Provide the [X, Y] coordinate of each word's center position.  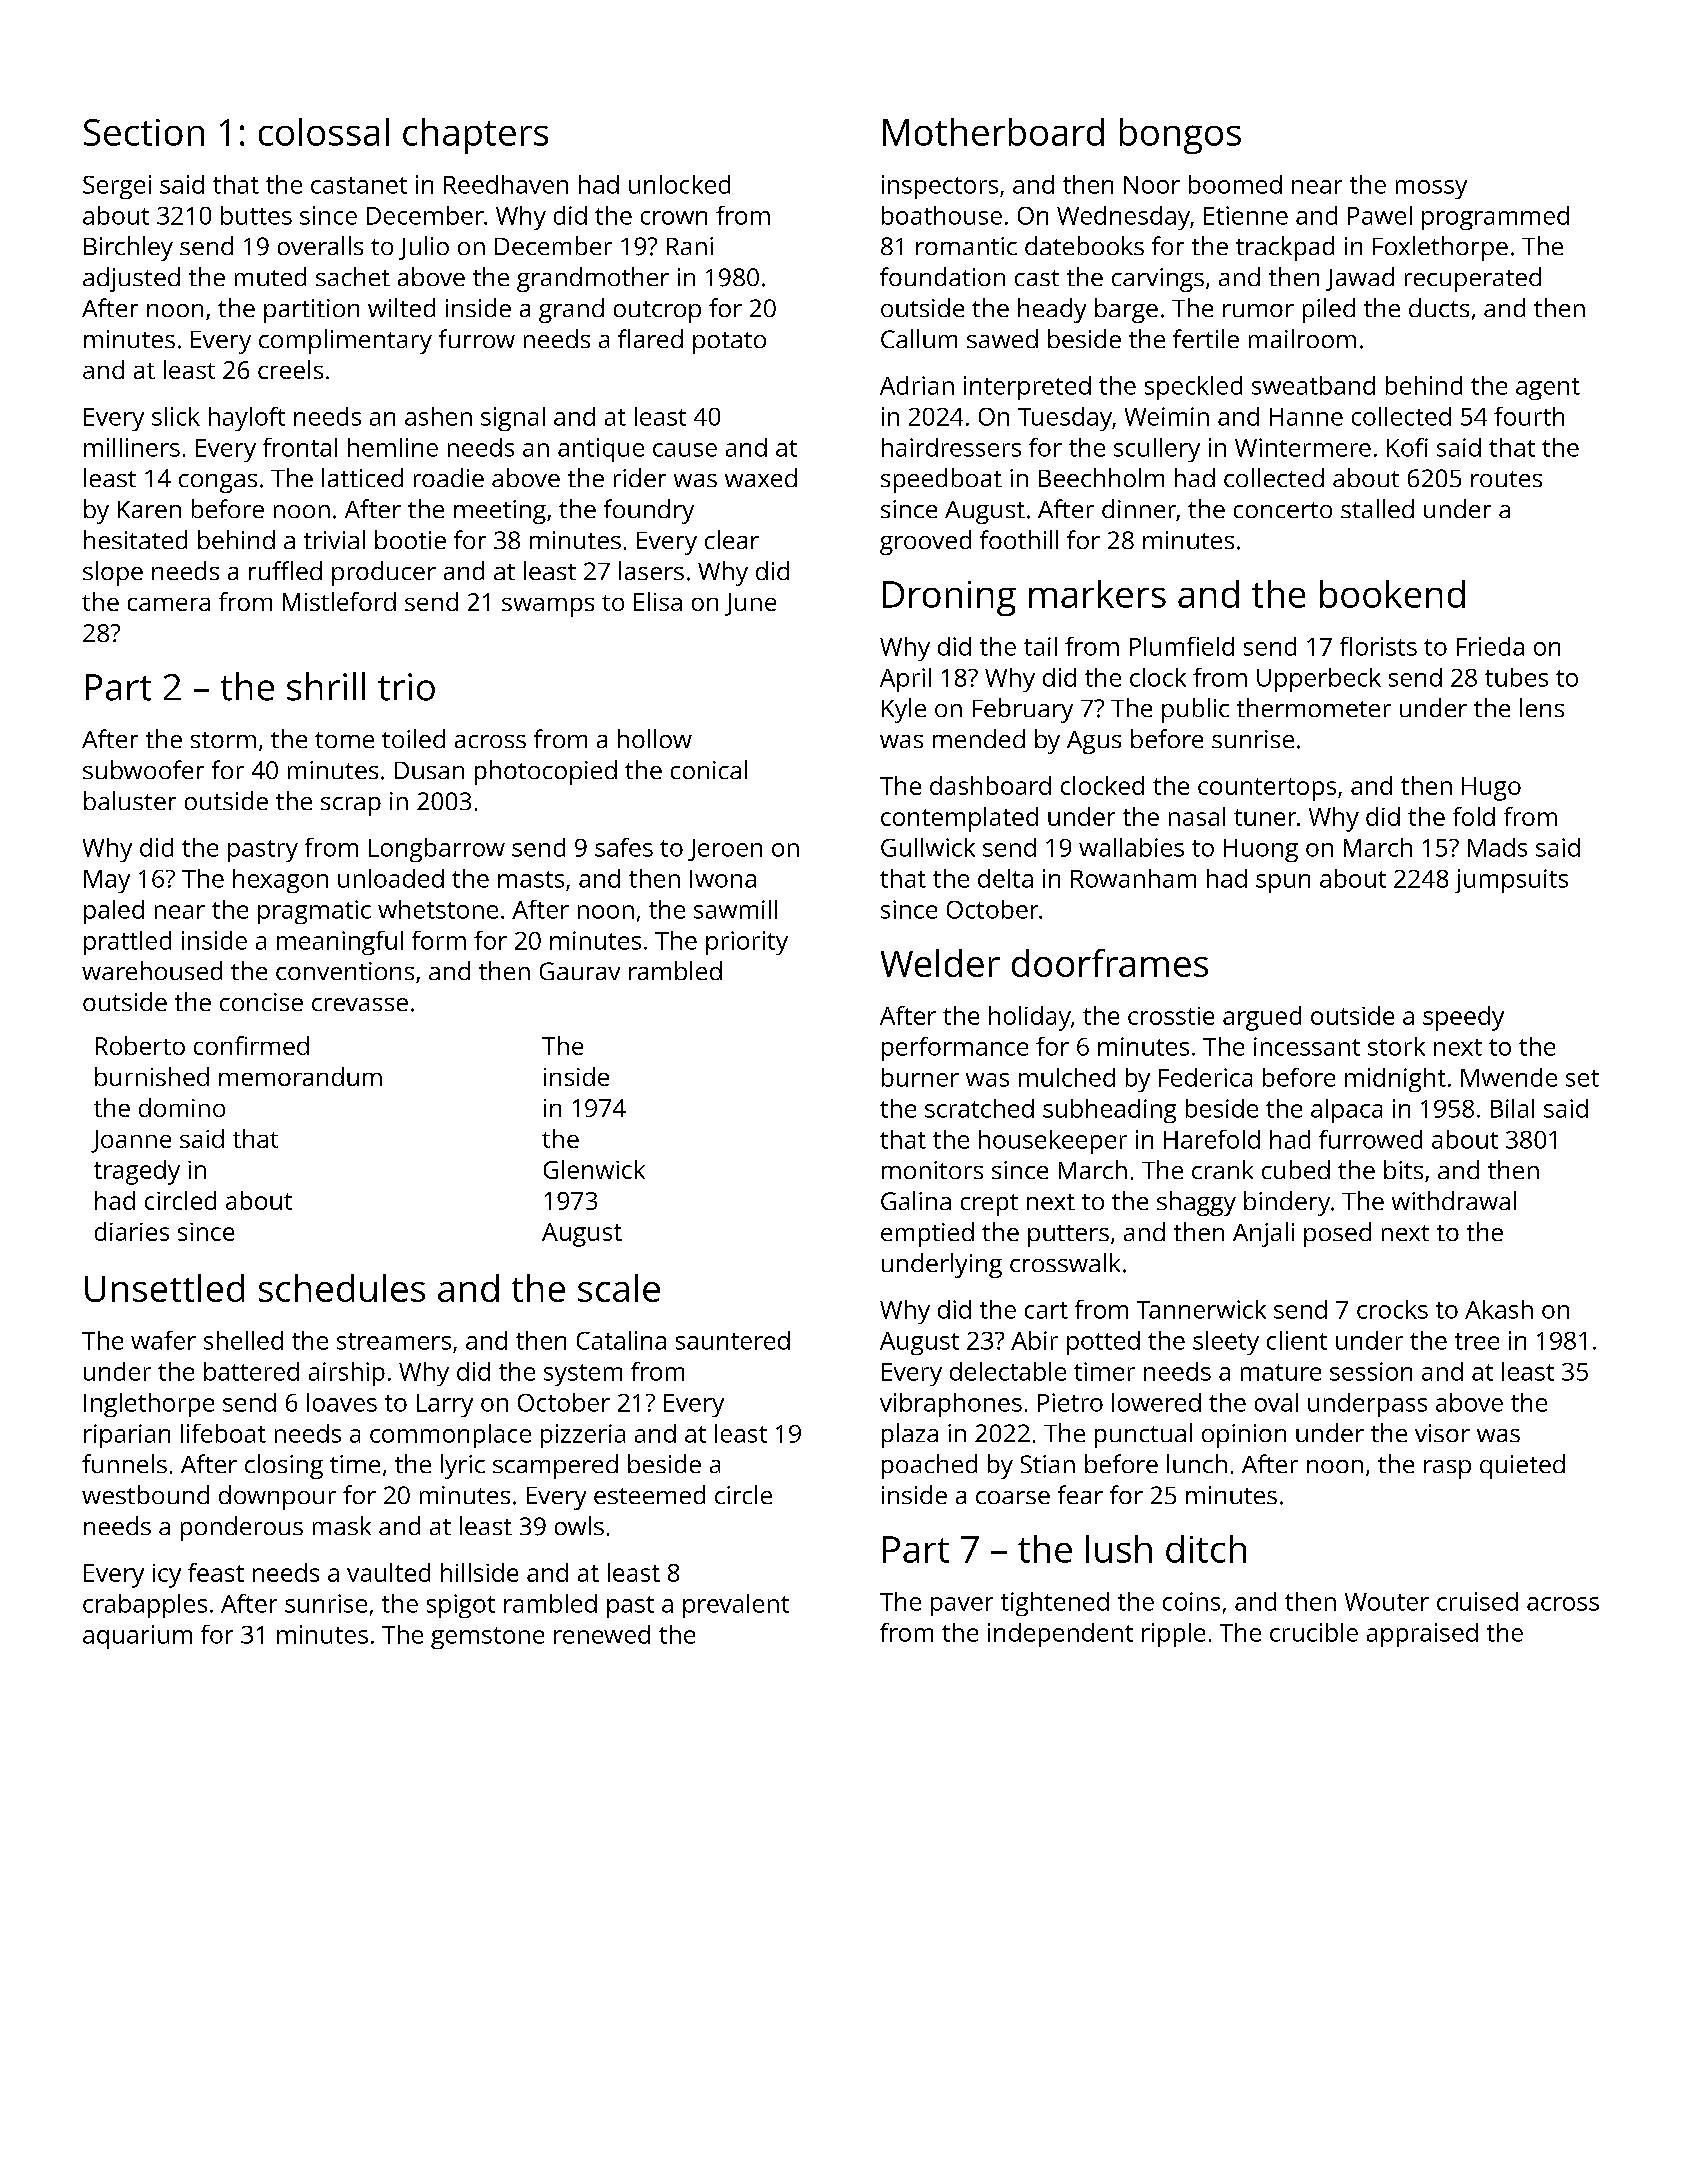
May [107, 881]
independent [1060, 1635]
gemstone [487, 1638]
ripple [1173, 1635]
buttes [256, 215]
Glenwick [594, 1169]
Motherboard [993, 132]
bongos [1180, 136]
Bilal [1512, 1108]
